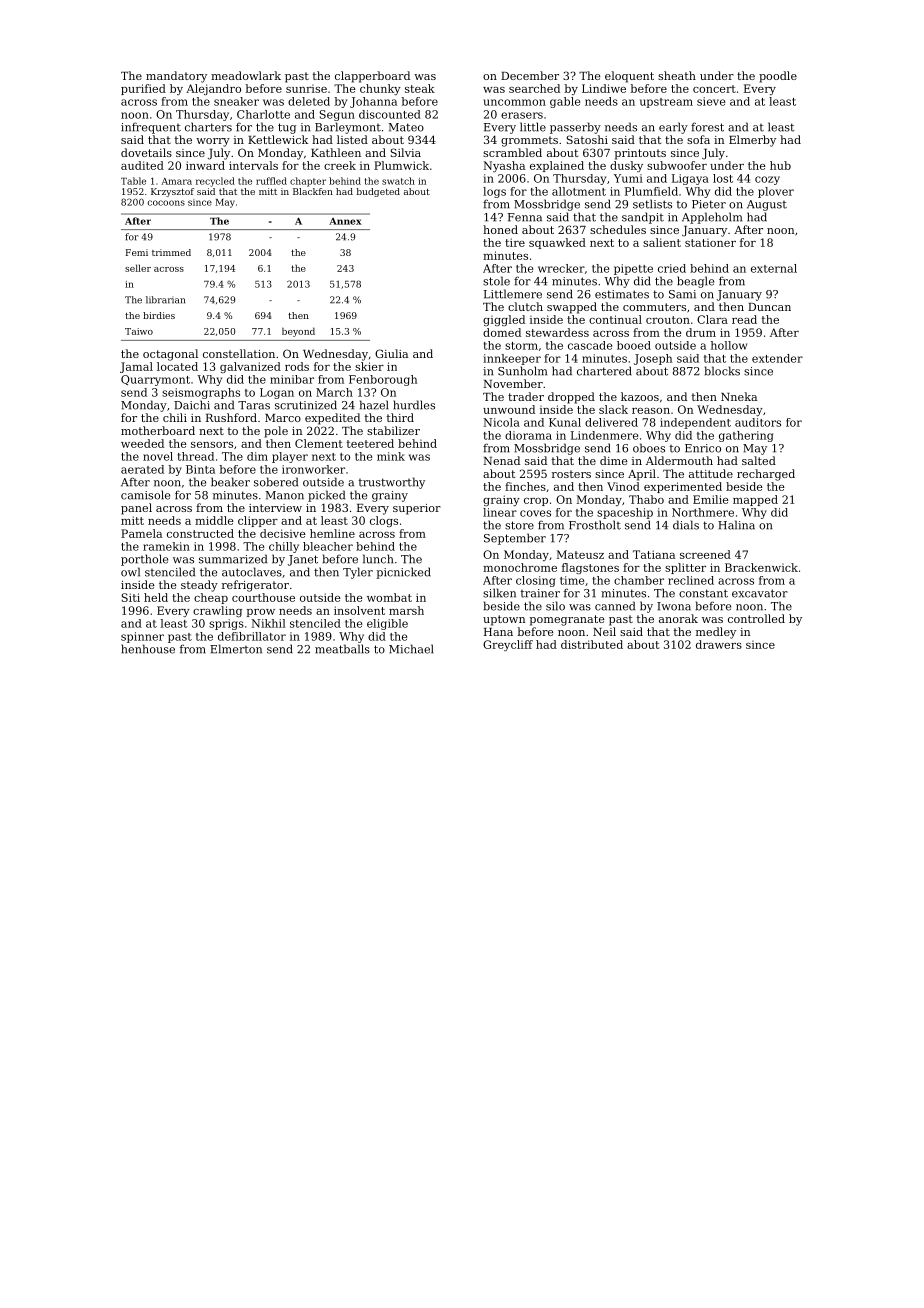 This page has height=1308, width=924. Describe the element at coordinates (530, 75) in the page. I see `December` at that location.
